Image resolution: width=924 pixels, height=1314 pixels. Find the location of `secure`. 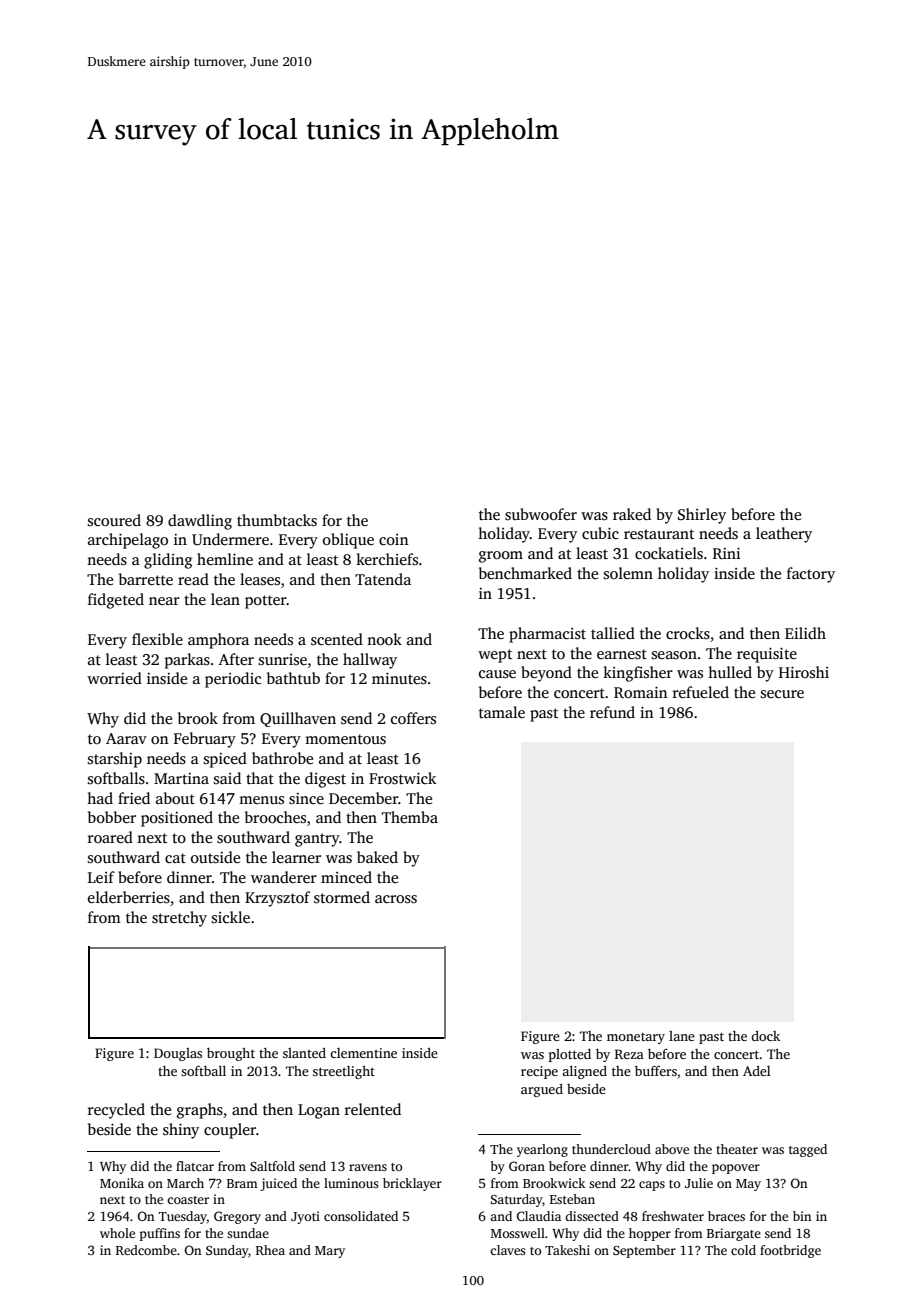

secure is located at coordinates (782, 694).
